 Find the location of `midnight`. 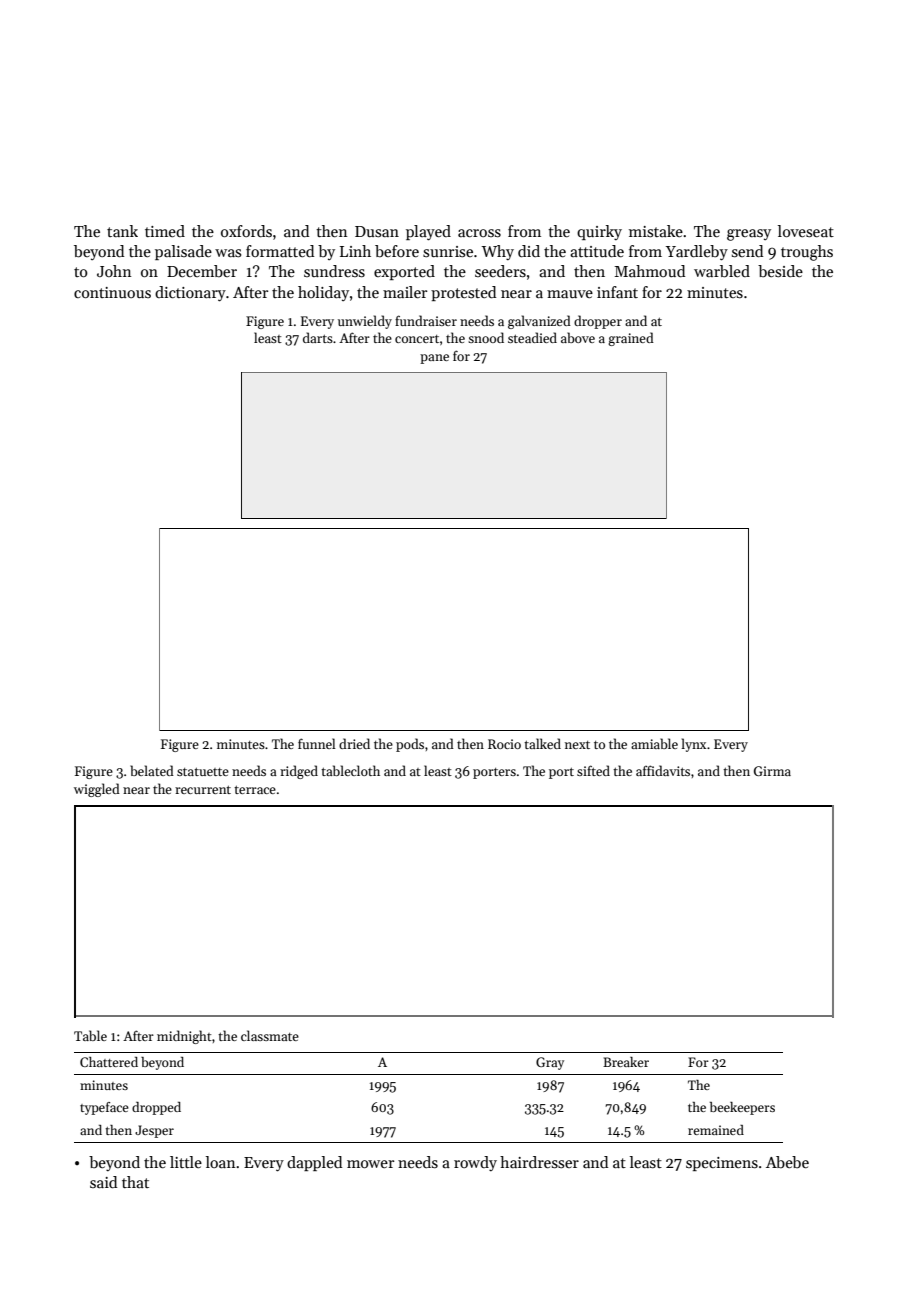

midnight is located at coordinates (184, 1037).
